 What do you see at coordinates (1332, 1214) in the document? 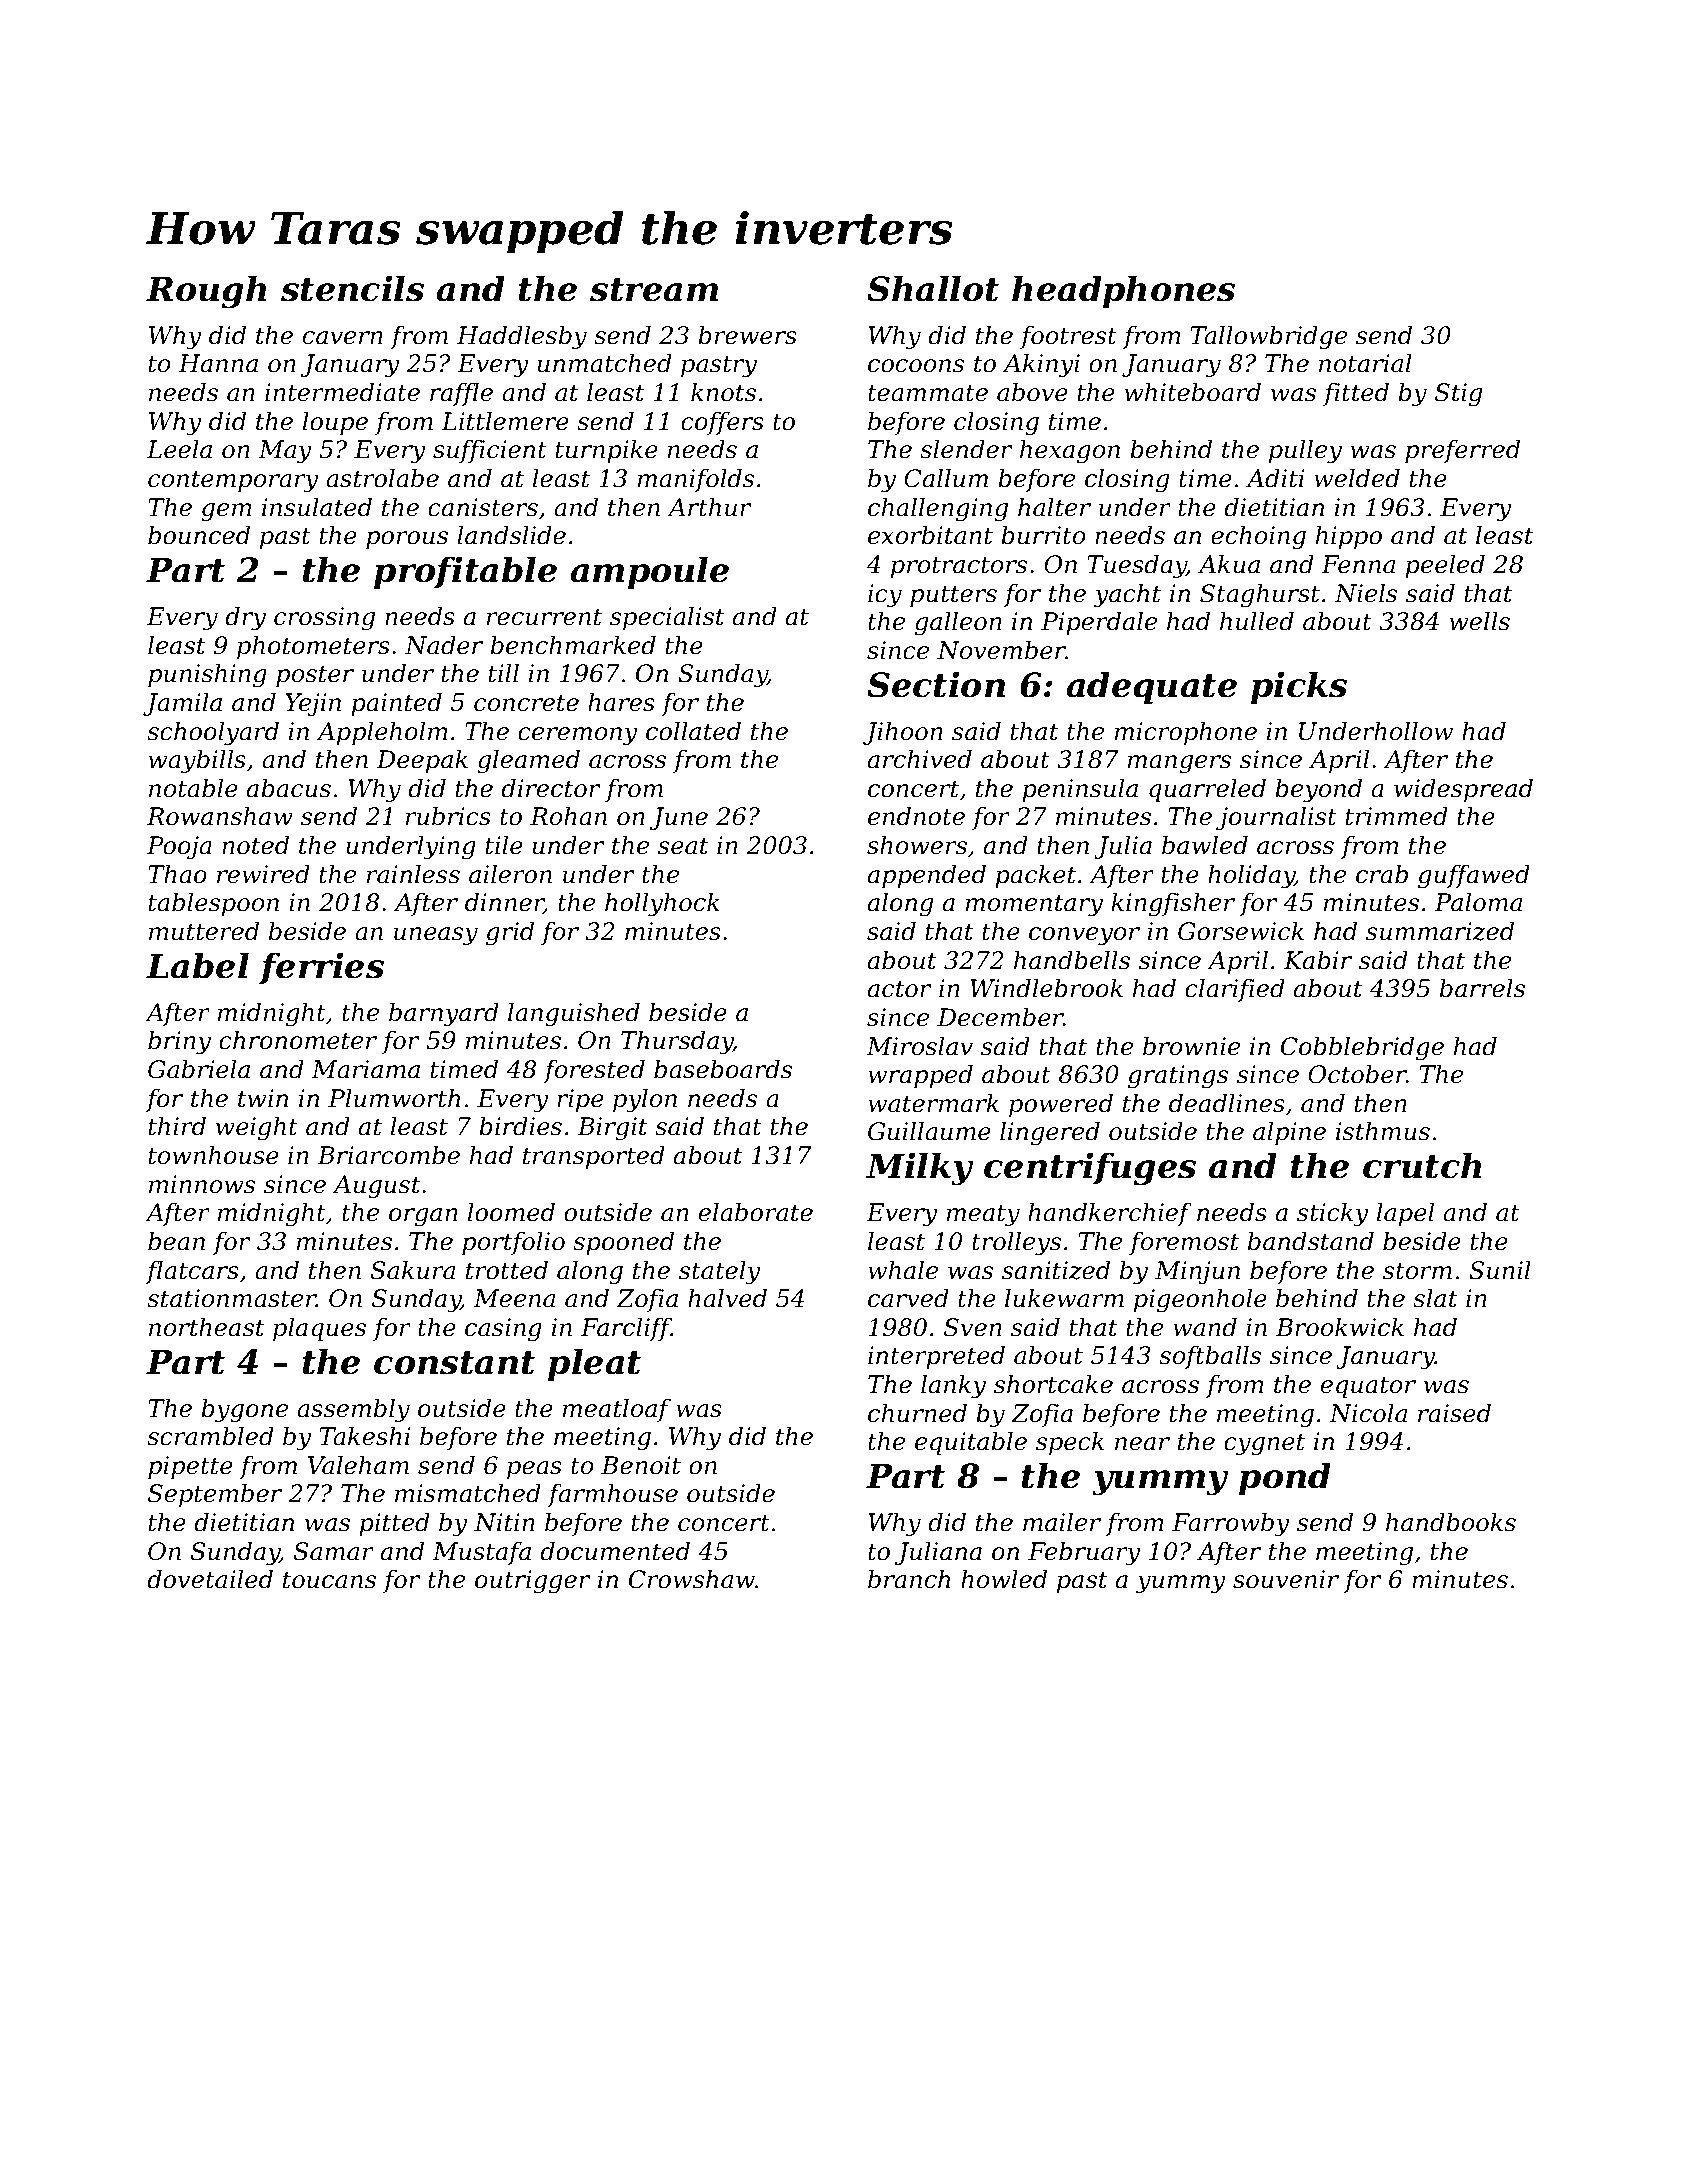
I see `sticky` at bounding box center [1332, 1214].
